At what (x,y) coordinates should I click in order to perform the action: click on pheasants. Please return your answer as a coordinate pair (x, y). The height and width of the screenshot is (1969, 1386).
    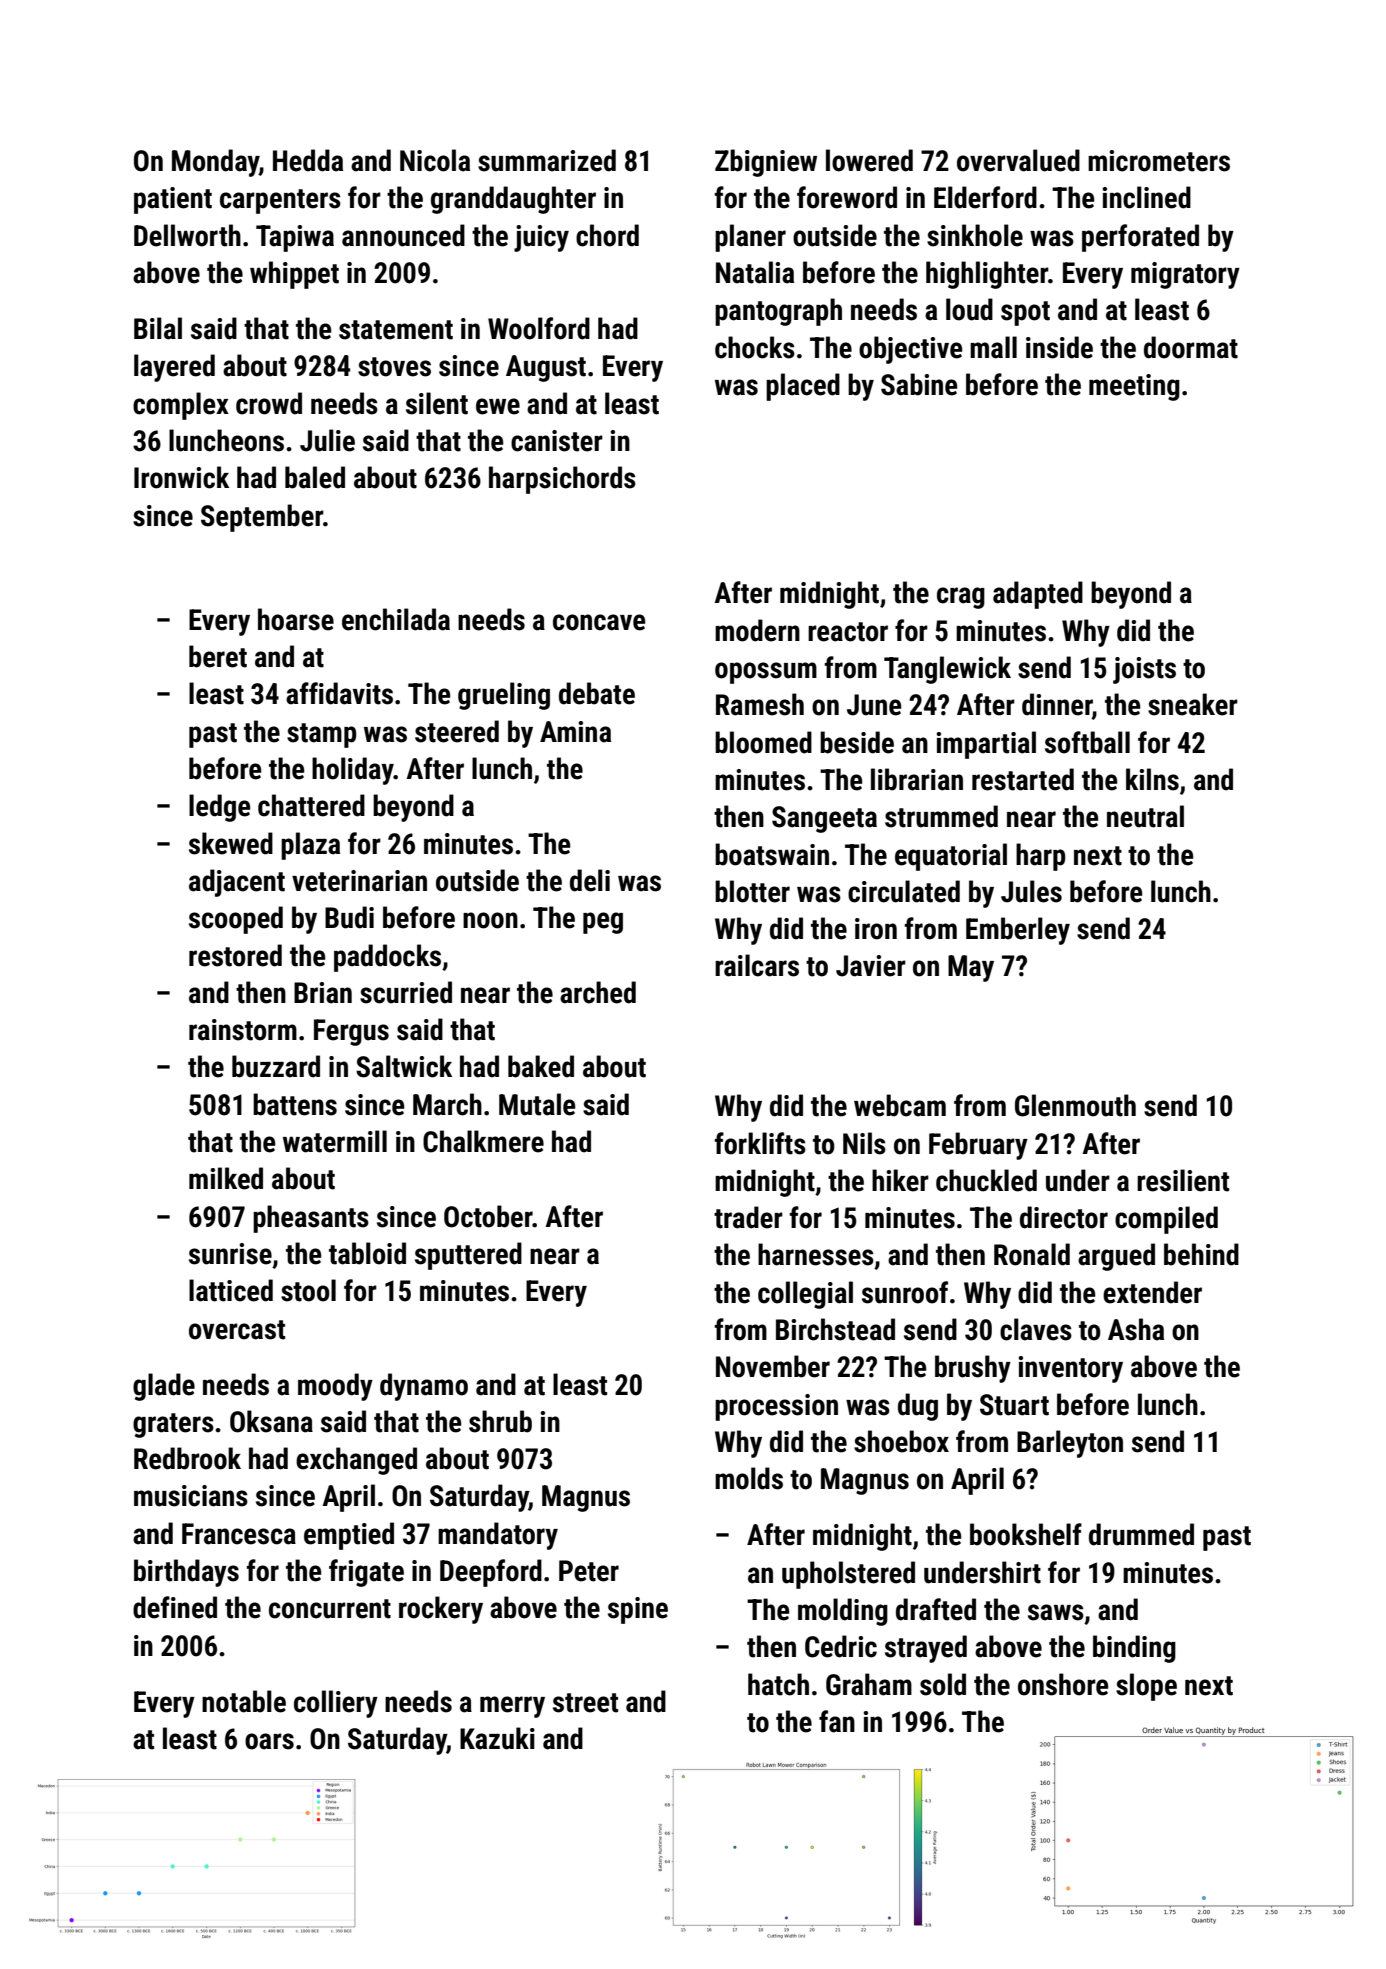
    Looking at the image, I should click on (311, 1219).
